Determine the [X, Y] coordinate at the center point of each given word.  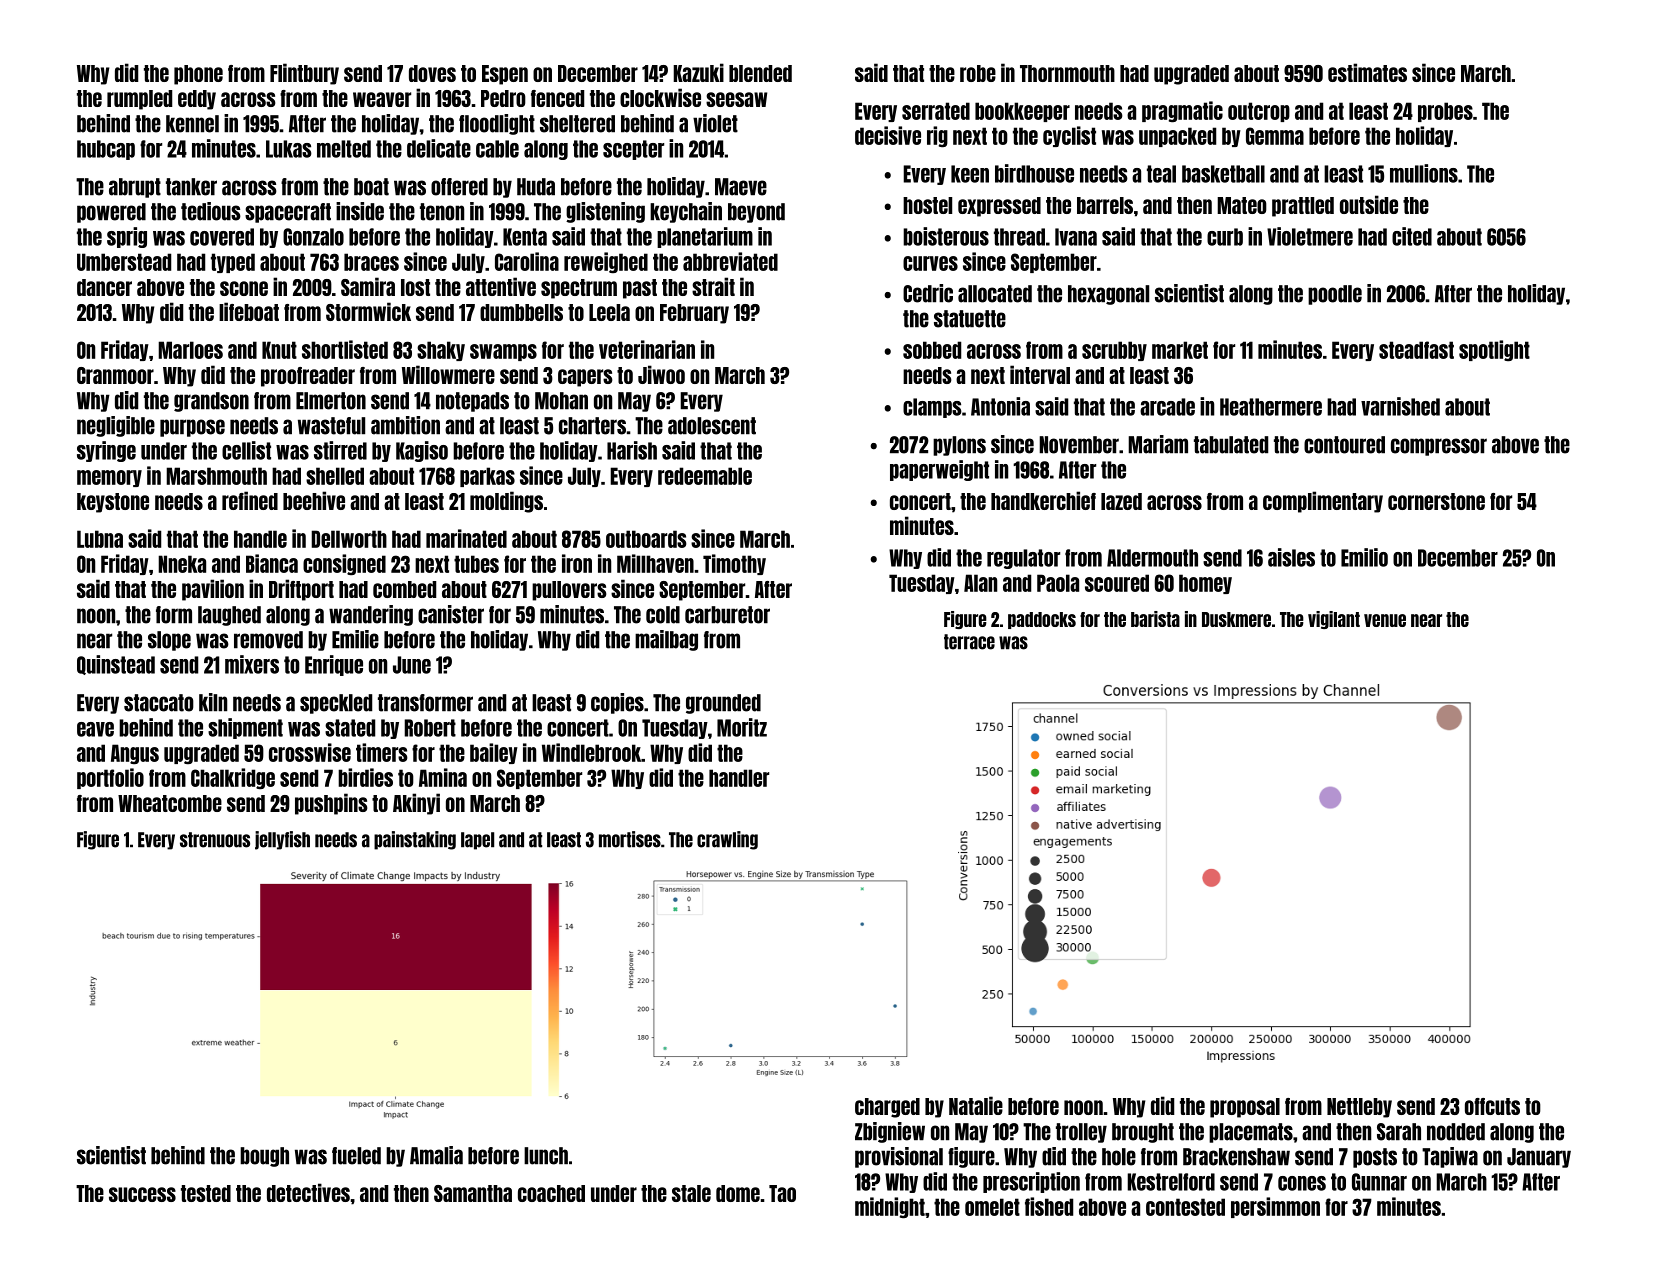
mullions [1424, 173]
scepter [633, 150]
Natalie [976, 1105]
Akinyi [416, 804]
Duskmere [1236, 619]
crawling [727, 840]
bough [264, 1157]
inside [360, 211]
